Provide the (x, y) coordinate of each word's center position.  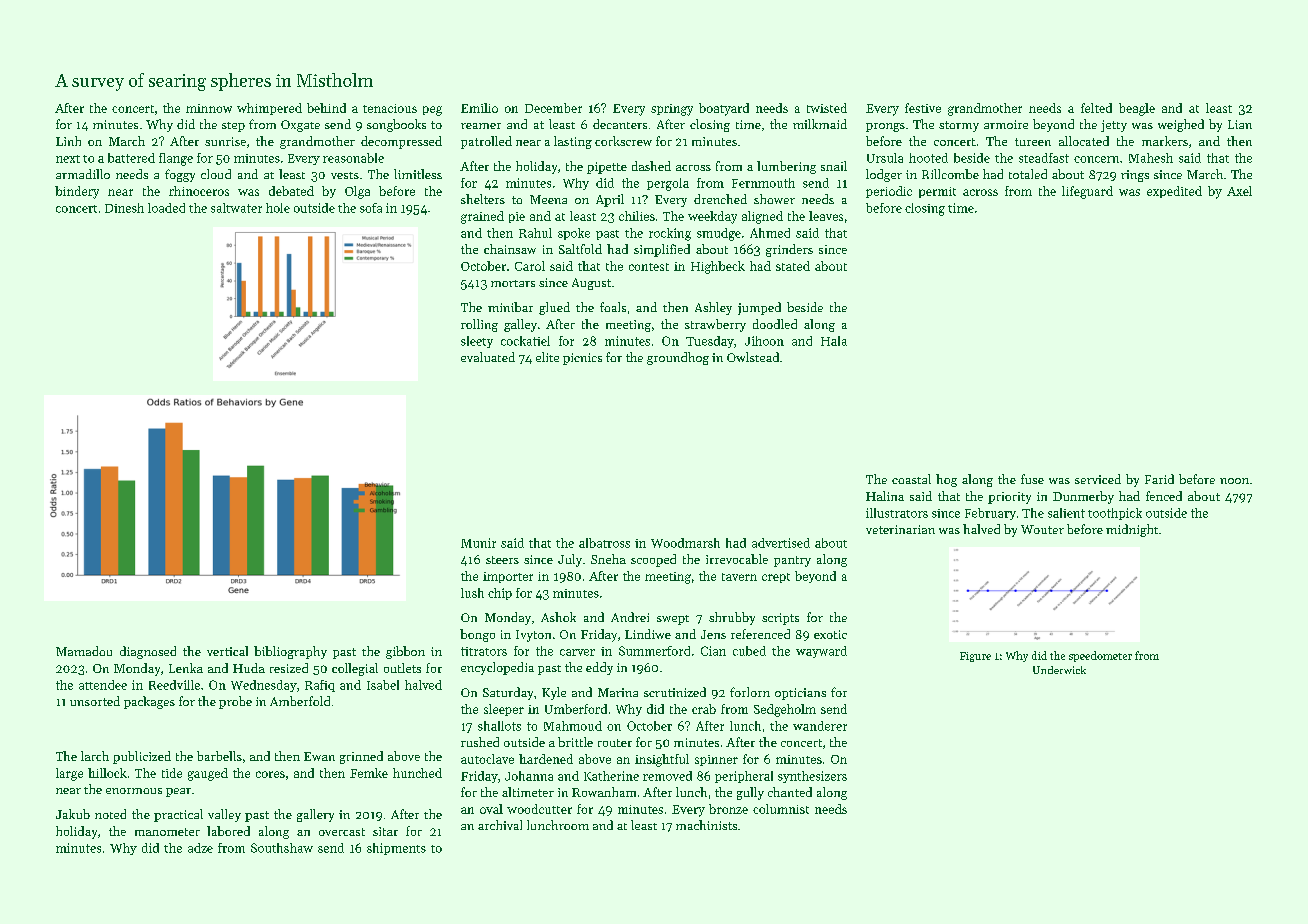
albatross (604, 543)
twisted (827, 108)
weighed (1181, 125)
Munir (478, 543)
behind (326, 108)
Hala (834, 341)
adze (200, 848)
